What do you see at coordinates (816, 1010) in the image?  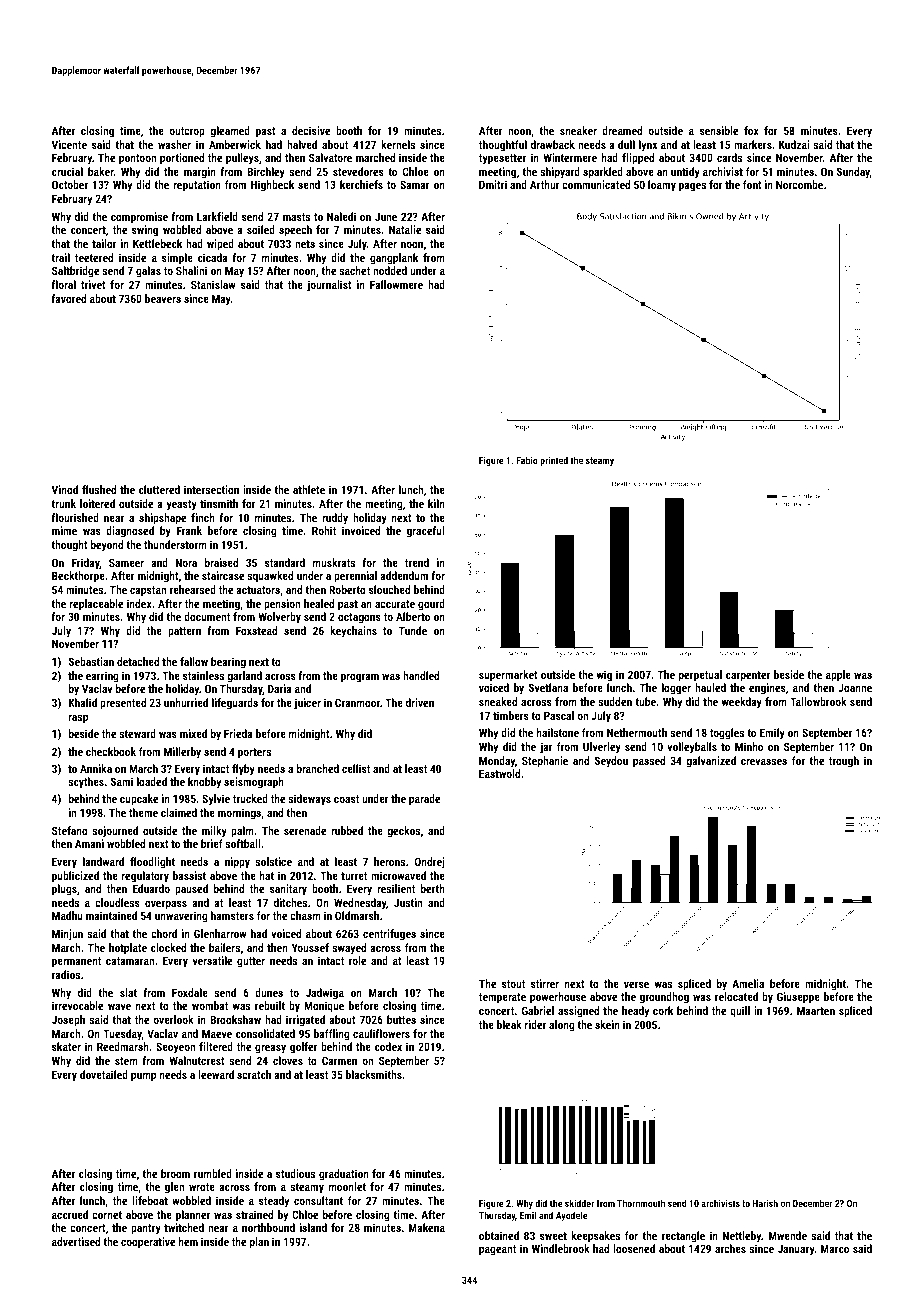 I see `Maarten` at bounding box center [816, 1010].
